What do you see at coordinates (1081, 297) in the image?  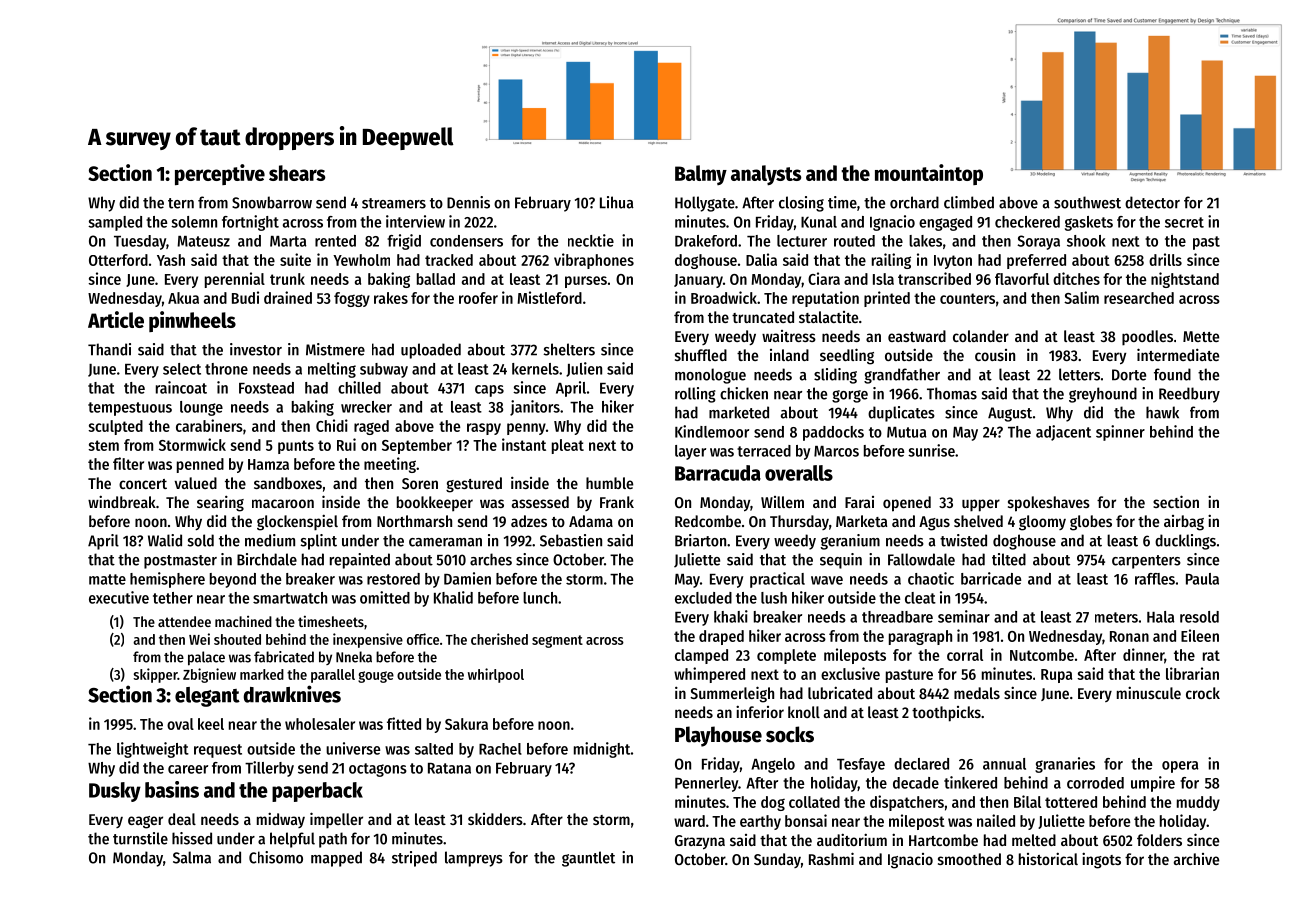 I see `Salim` at bounding box center [1081, 297].
